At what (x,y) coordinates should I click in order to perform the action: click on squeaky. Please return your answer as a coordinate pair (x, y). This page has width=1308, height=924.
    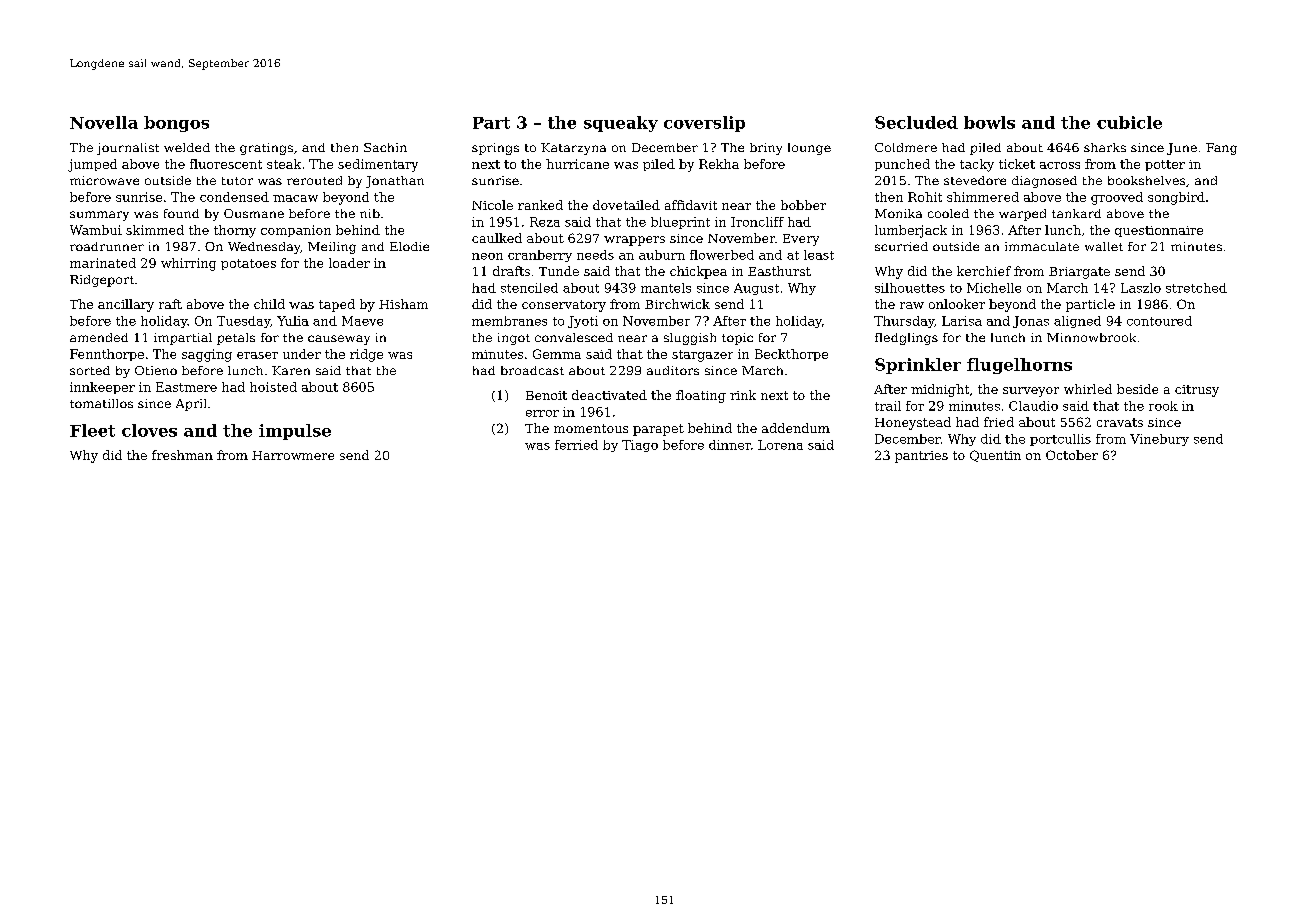
    Looking at the image, I should click on (621, 124).
